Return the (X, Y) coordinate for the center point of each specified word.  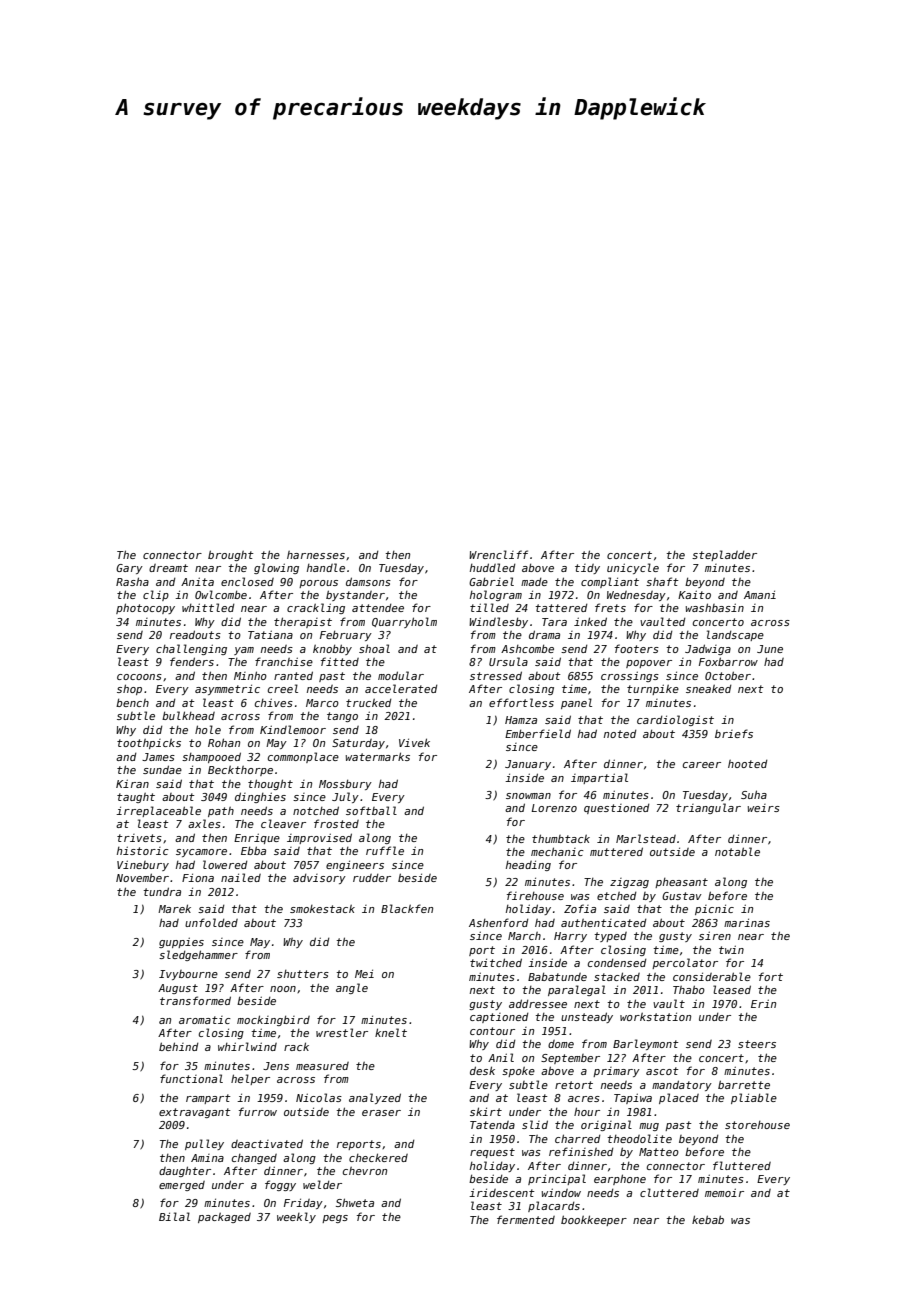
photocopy (145, 608)
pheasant (681, 883)
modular (401, 675)
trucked (369, 703)
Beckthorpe (240, 771)
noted (620, 734)
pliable (754, 1098)
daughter (185, 1171)
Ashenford (499, 922)
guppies (181, 942)
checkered (378, 1157)
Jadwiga (708, 649)
